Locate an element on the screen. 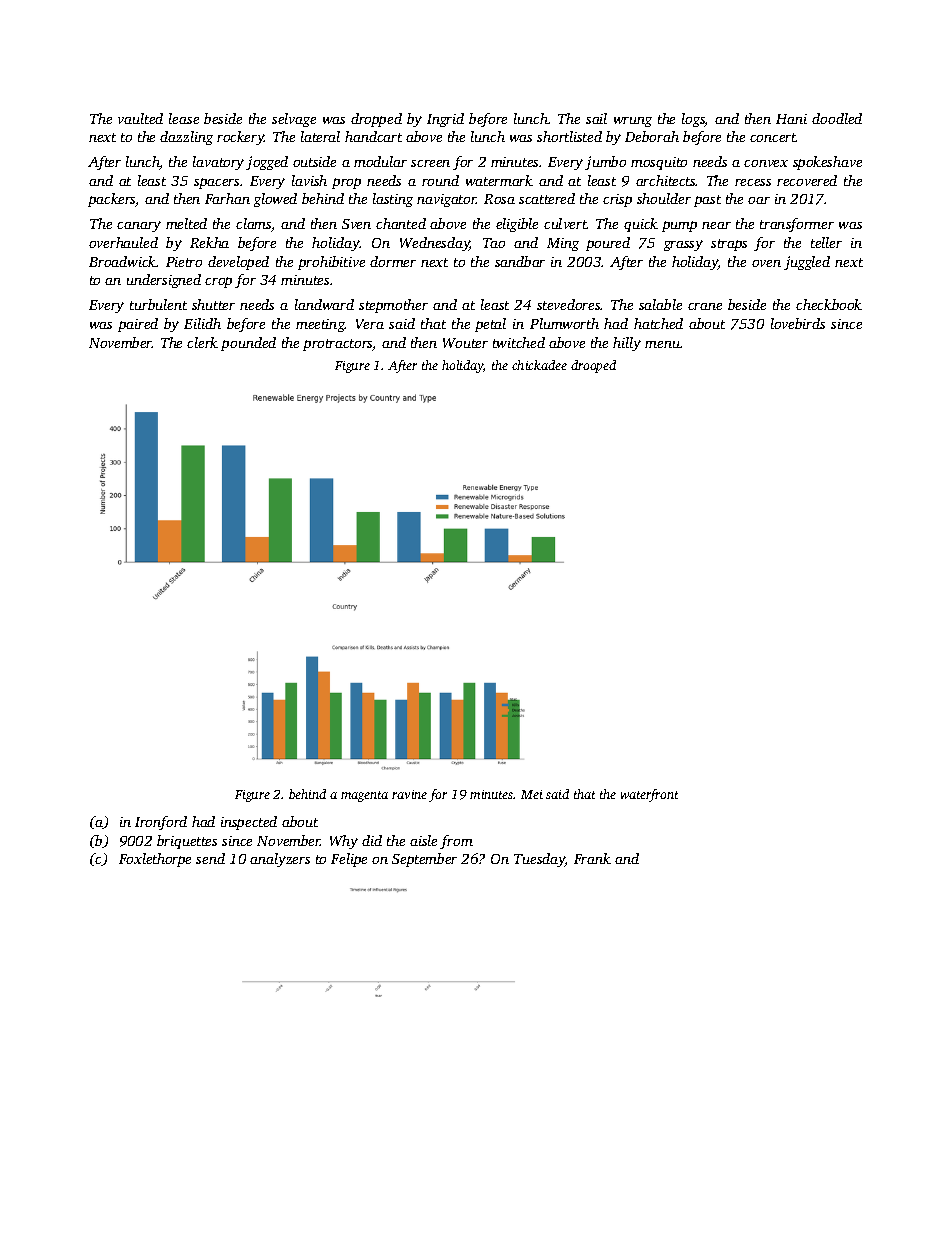 Image resolution: width=952 pixels, height=1233 pixels. Felipe is located at coordinates (349, 860).
